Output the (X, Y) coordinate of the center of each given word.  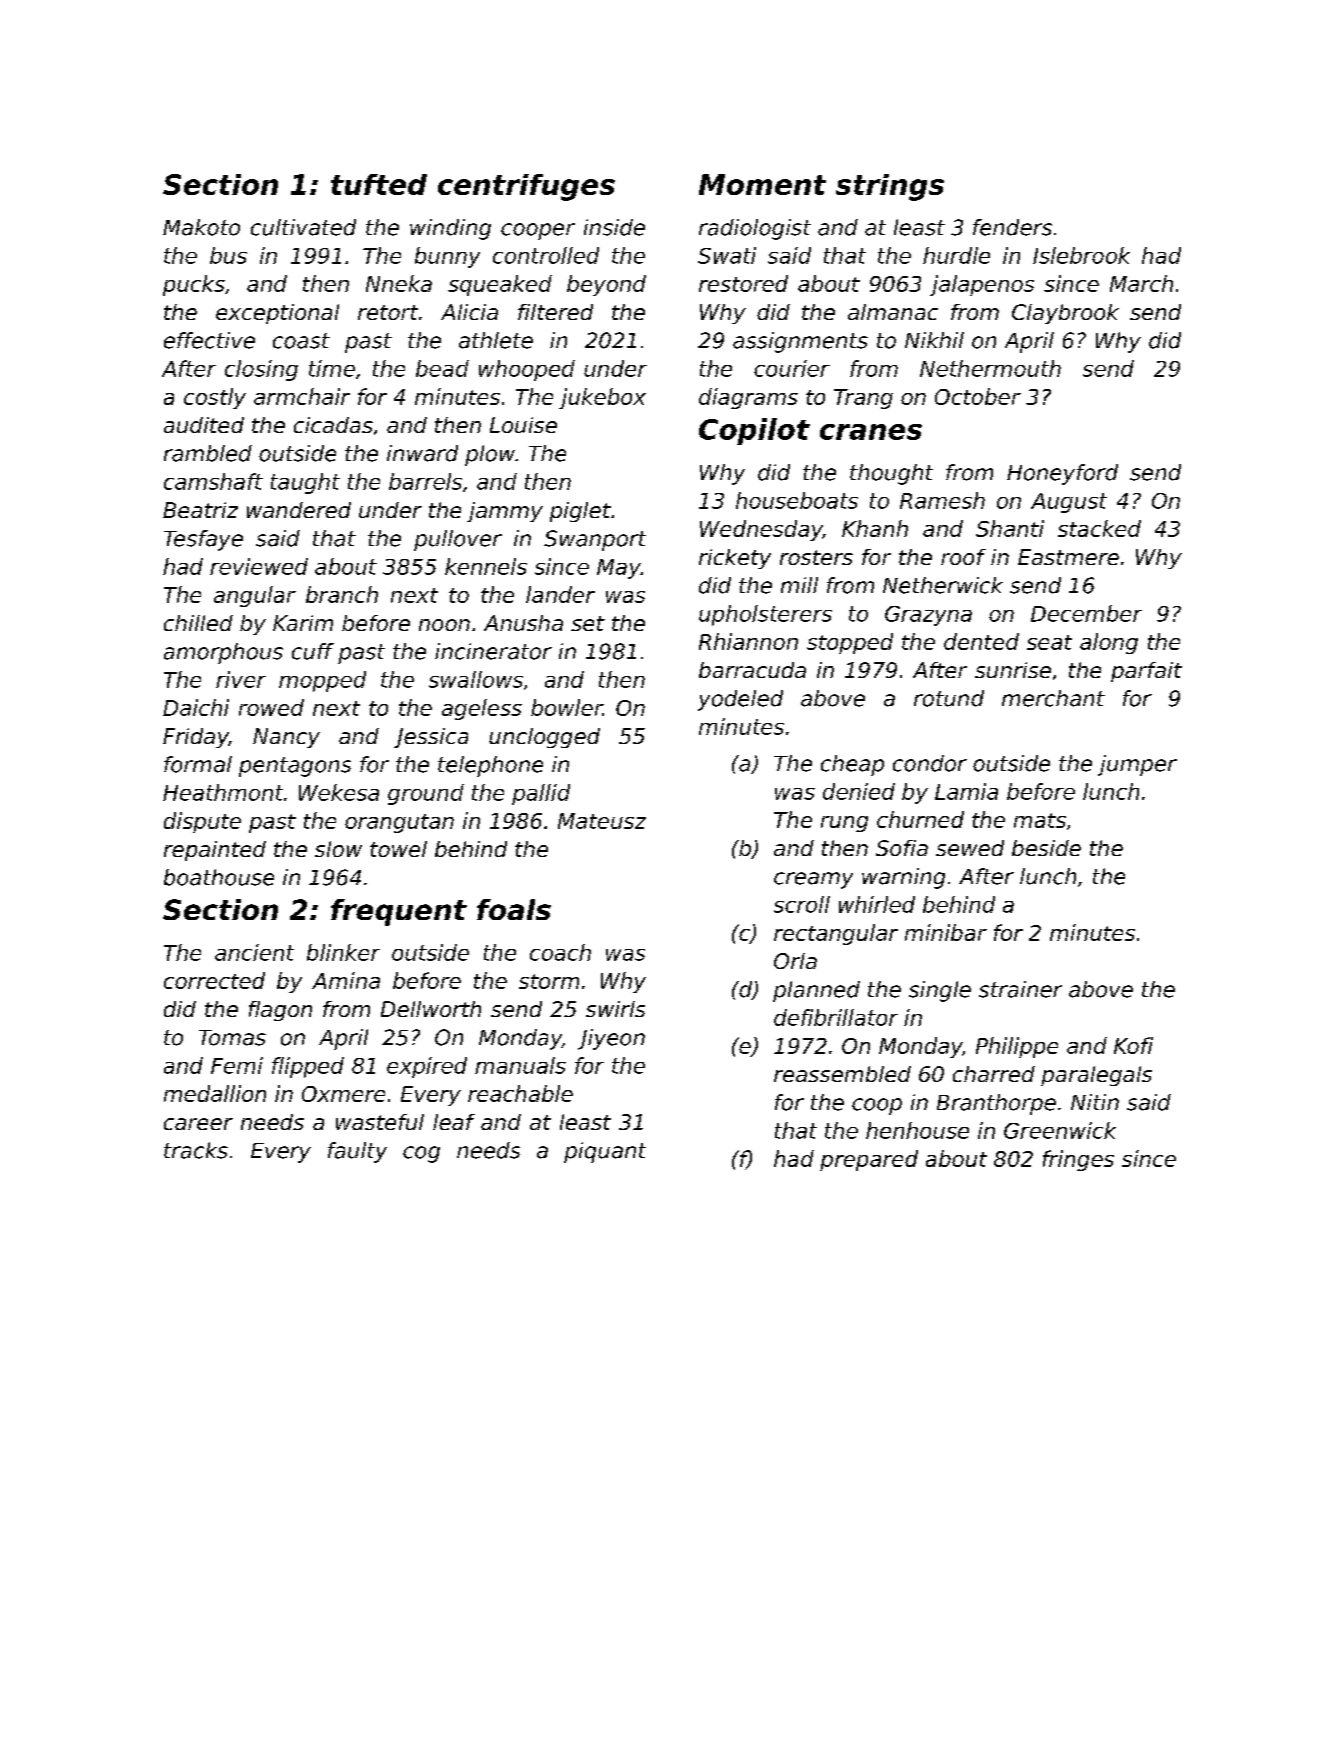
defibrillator (836, 1017)
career (198, 1124)
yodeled (740, 700)
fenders (1012, 227)
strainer (1020, 989)
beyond (606, 285)
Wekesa (339, 792)
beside (1046, 848)
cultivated (303, 227)
